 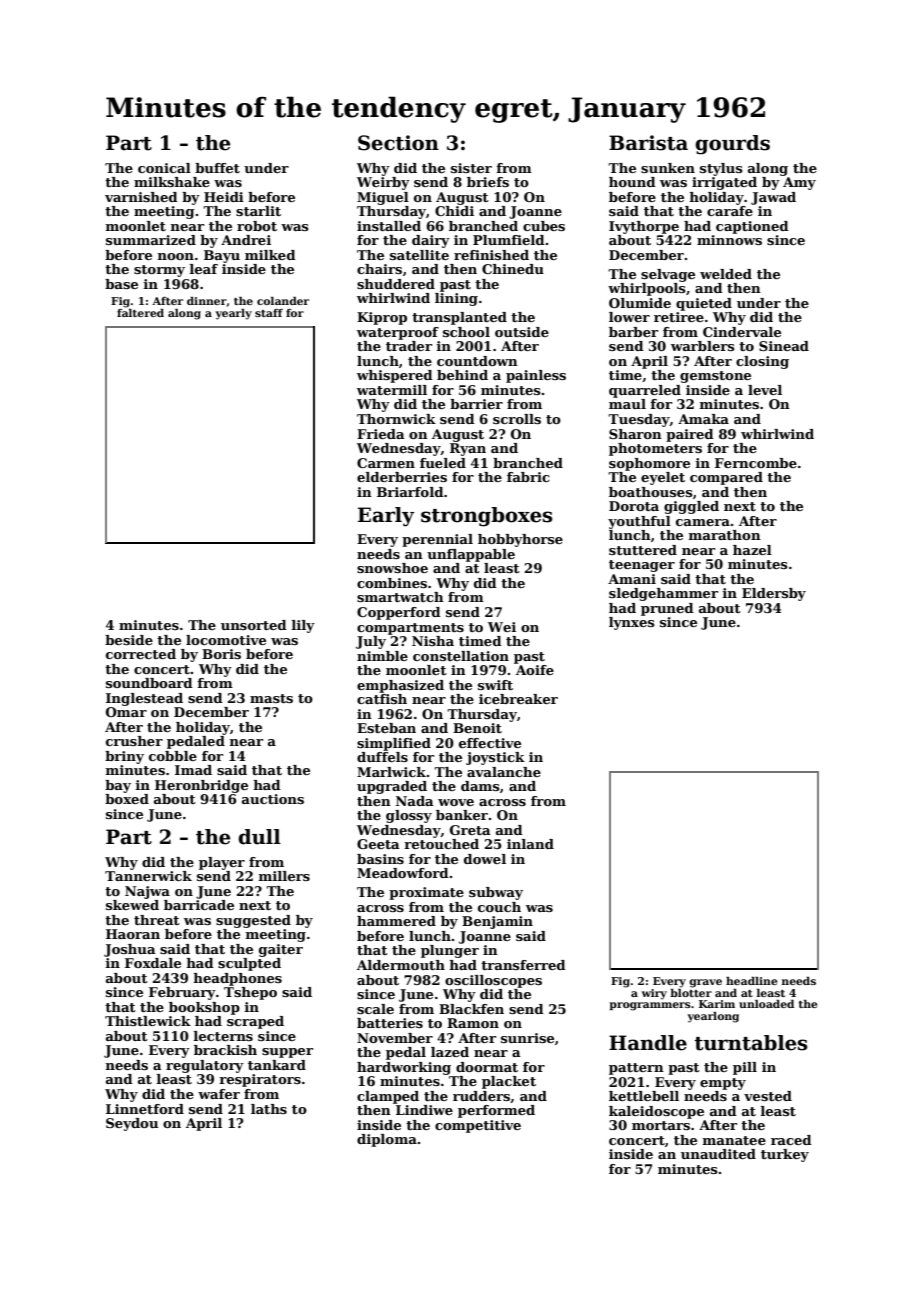 I want to click on Thistlewick, so click(x=148, y=1021).
